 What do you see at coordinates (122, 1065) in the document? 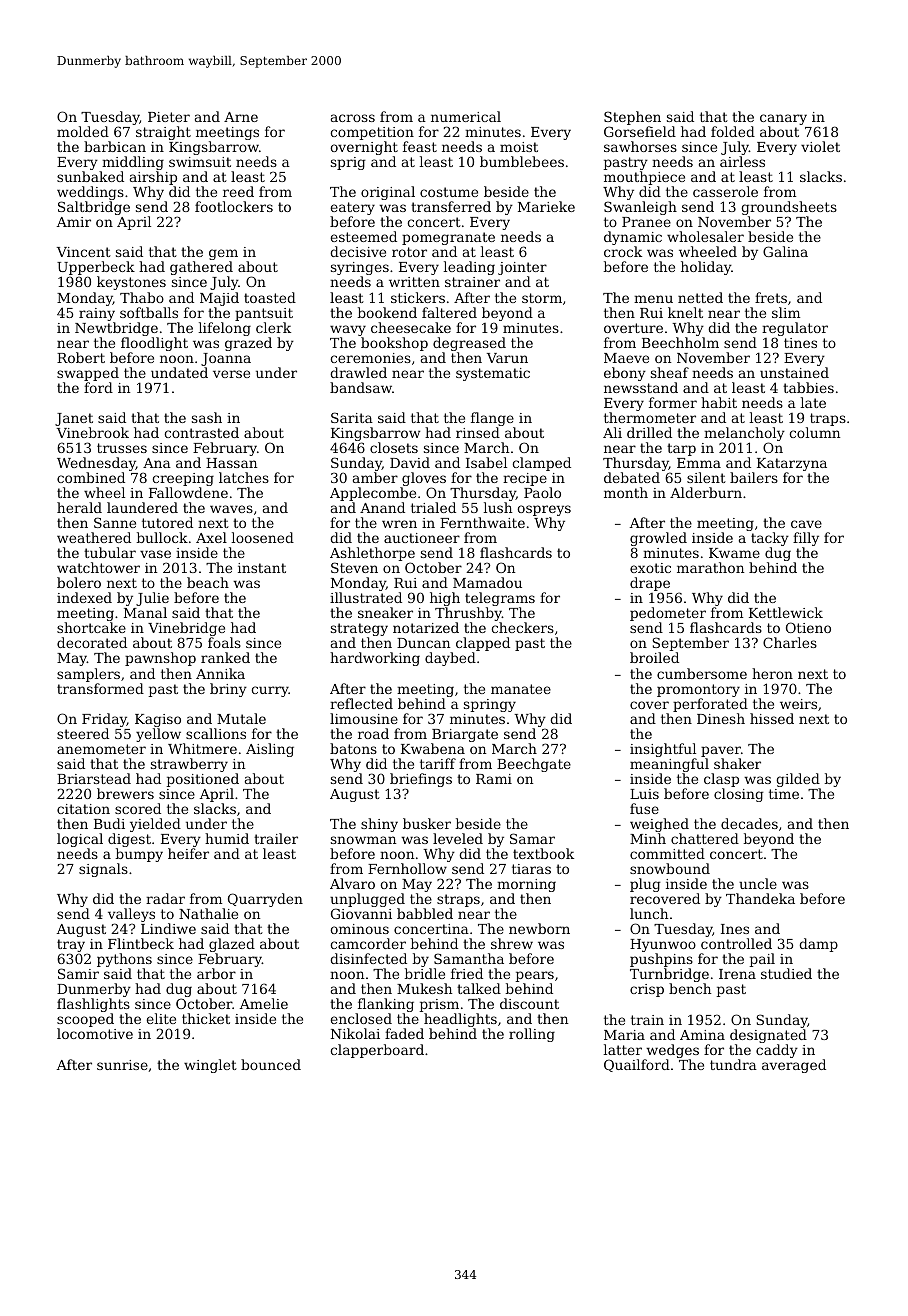
I see `sunrise` at bounding box center [122, 1065].
